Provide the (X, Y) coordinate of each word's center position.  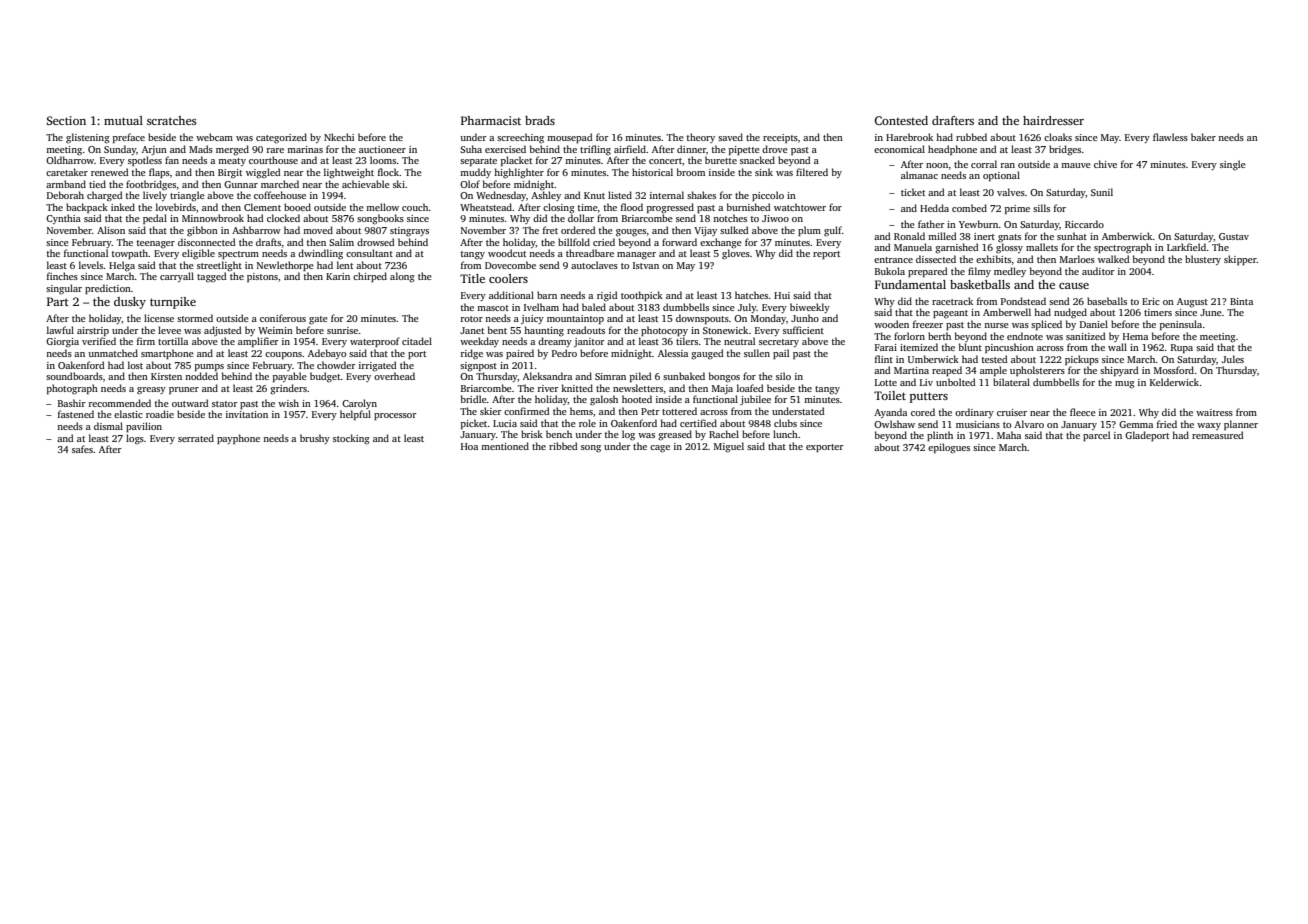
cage (660, 449)
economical (899, 149)
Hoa (469, 446)
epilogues (949, 448)
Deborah (65, 195)
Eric (1150, 301)
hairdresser (1053, 120)
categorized (281, 138)
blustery (1203, 260)
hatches (751, 295)
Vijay (705, 231)
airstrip (93, 331)
